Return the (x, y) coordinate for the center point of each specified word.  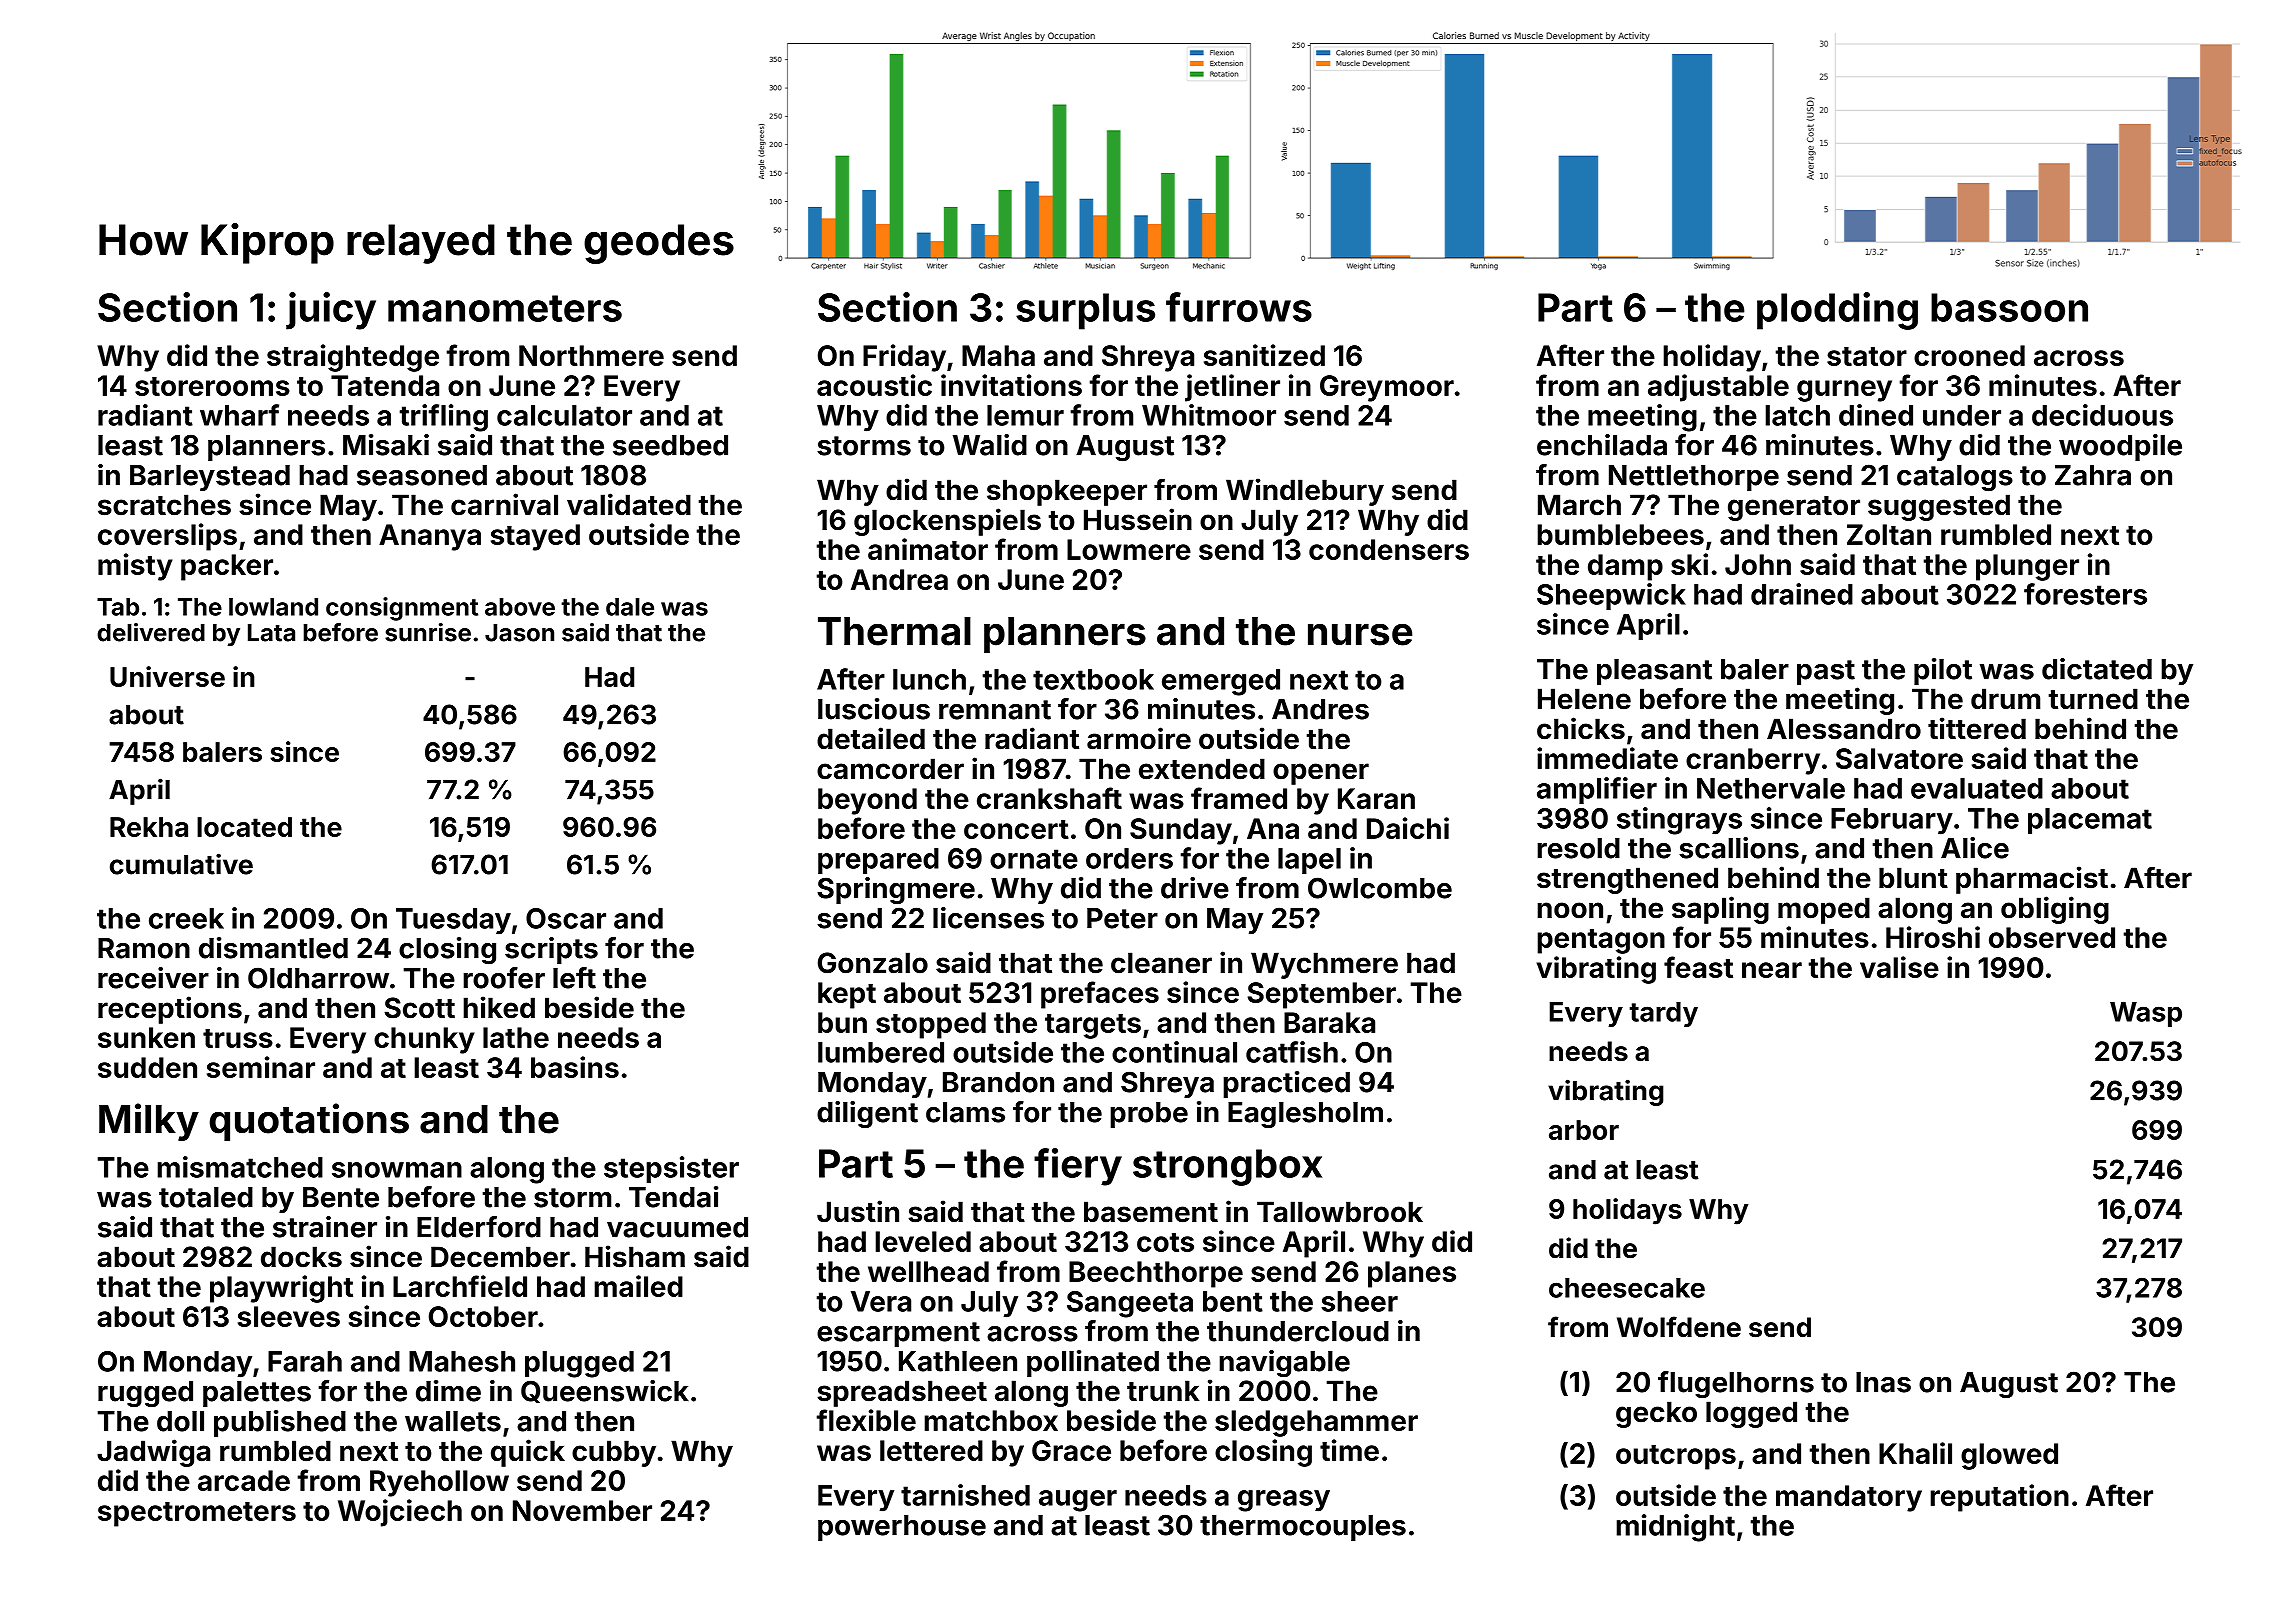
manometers (505, 308)
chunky (424, 1040)
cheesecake (1627, 1288)
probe (1149, 1115)
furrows (1239, 307)
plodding (1837, 311)
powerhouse (902, 1528)
